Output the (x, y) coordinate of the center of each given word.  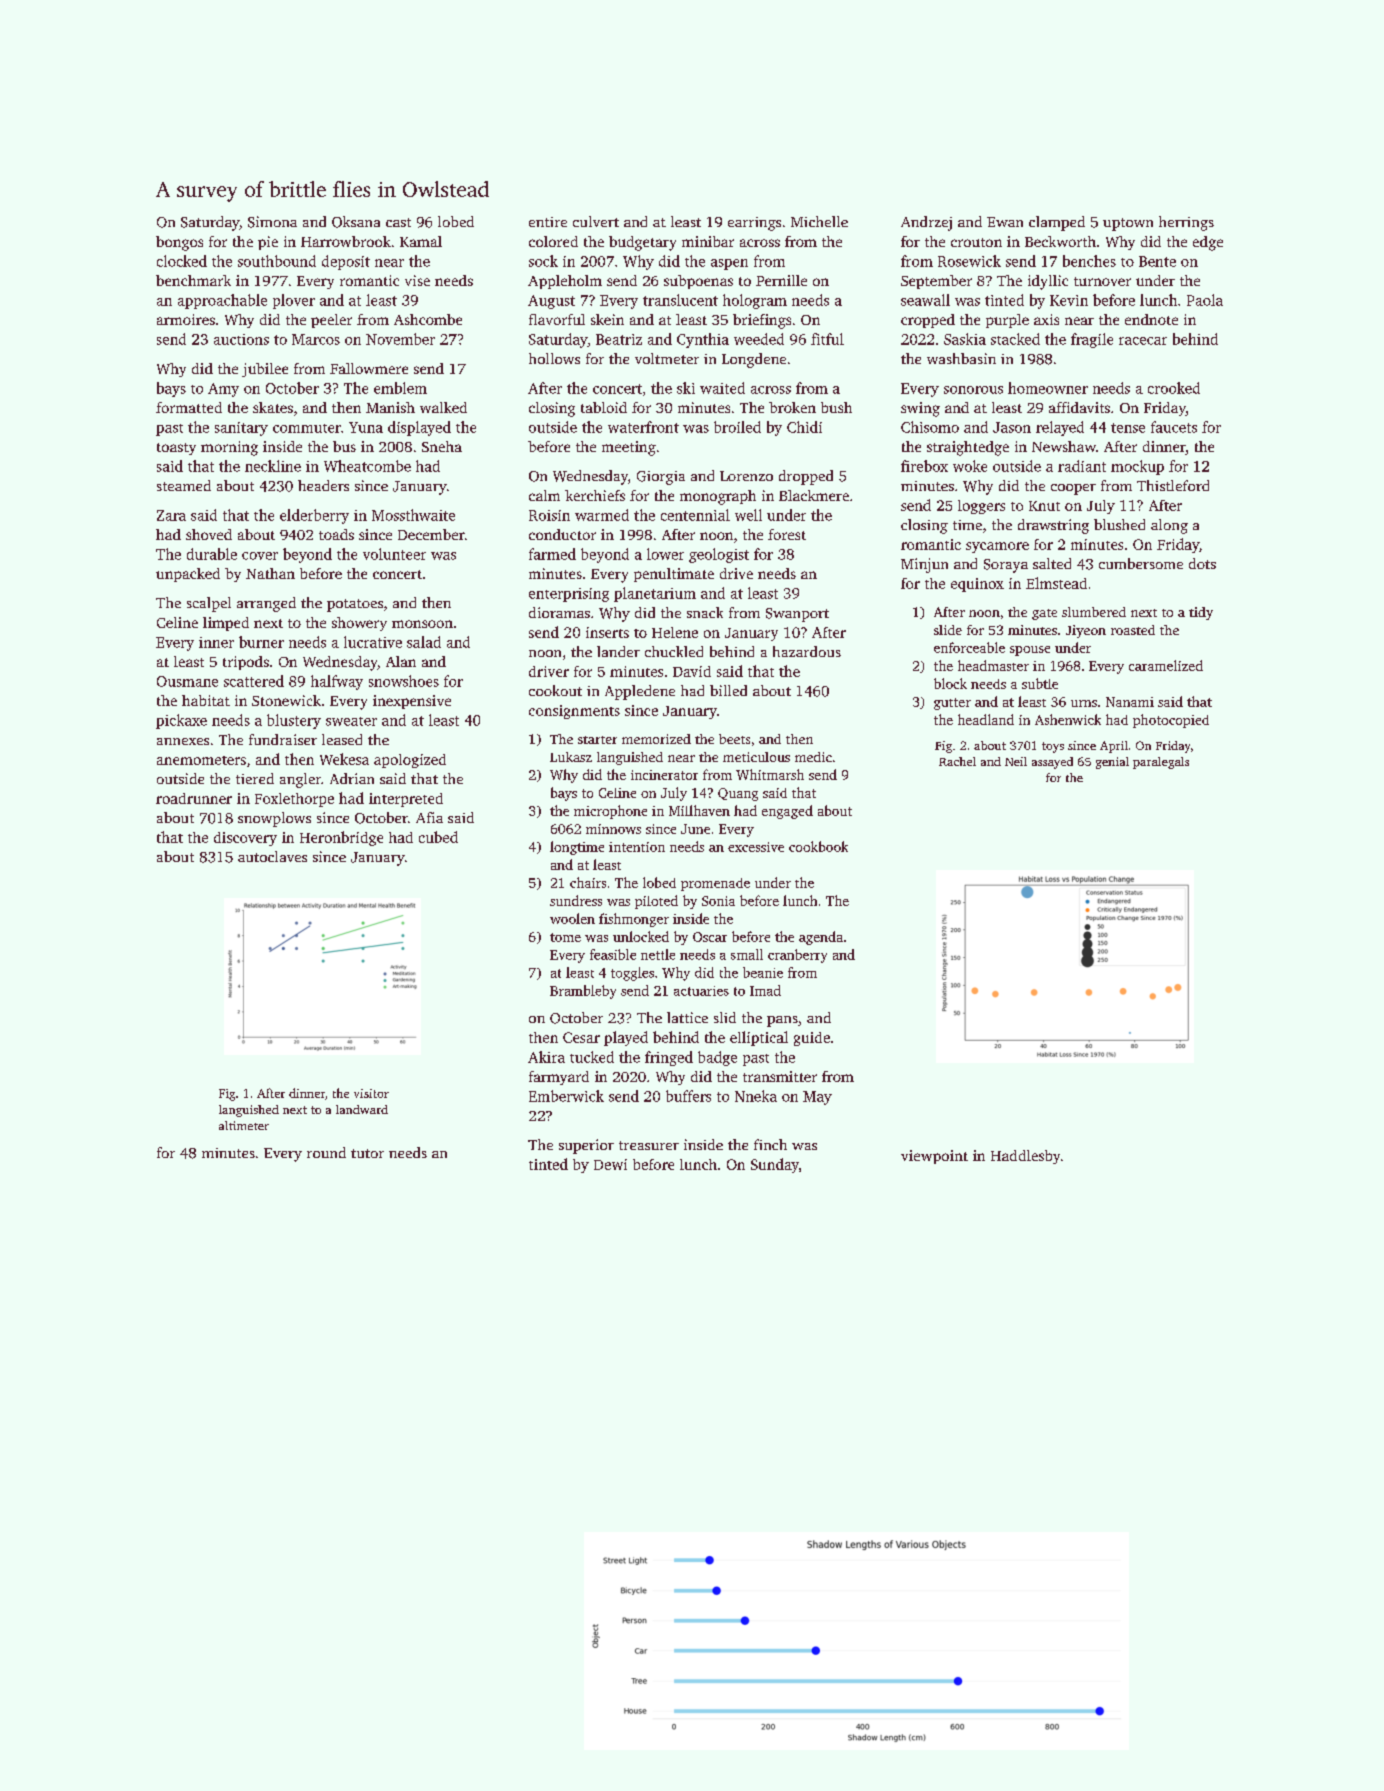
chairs (588, 882)
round (326, 1152)
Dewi (610, 1164)
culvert (596, 221)
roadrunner (194, 798)
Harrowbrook (346, 241)
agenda (821, 938)
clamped (1057, 223)
